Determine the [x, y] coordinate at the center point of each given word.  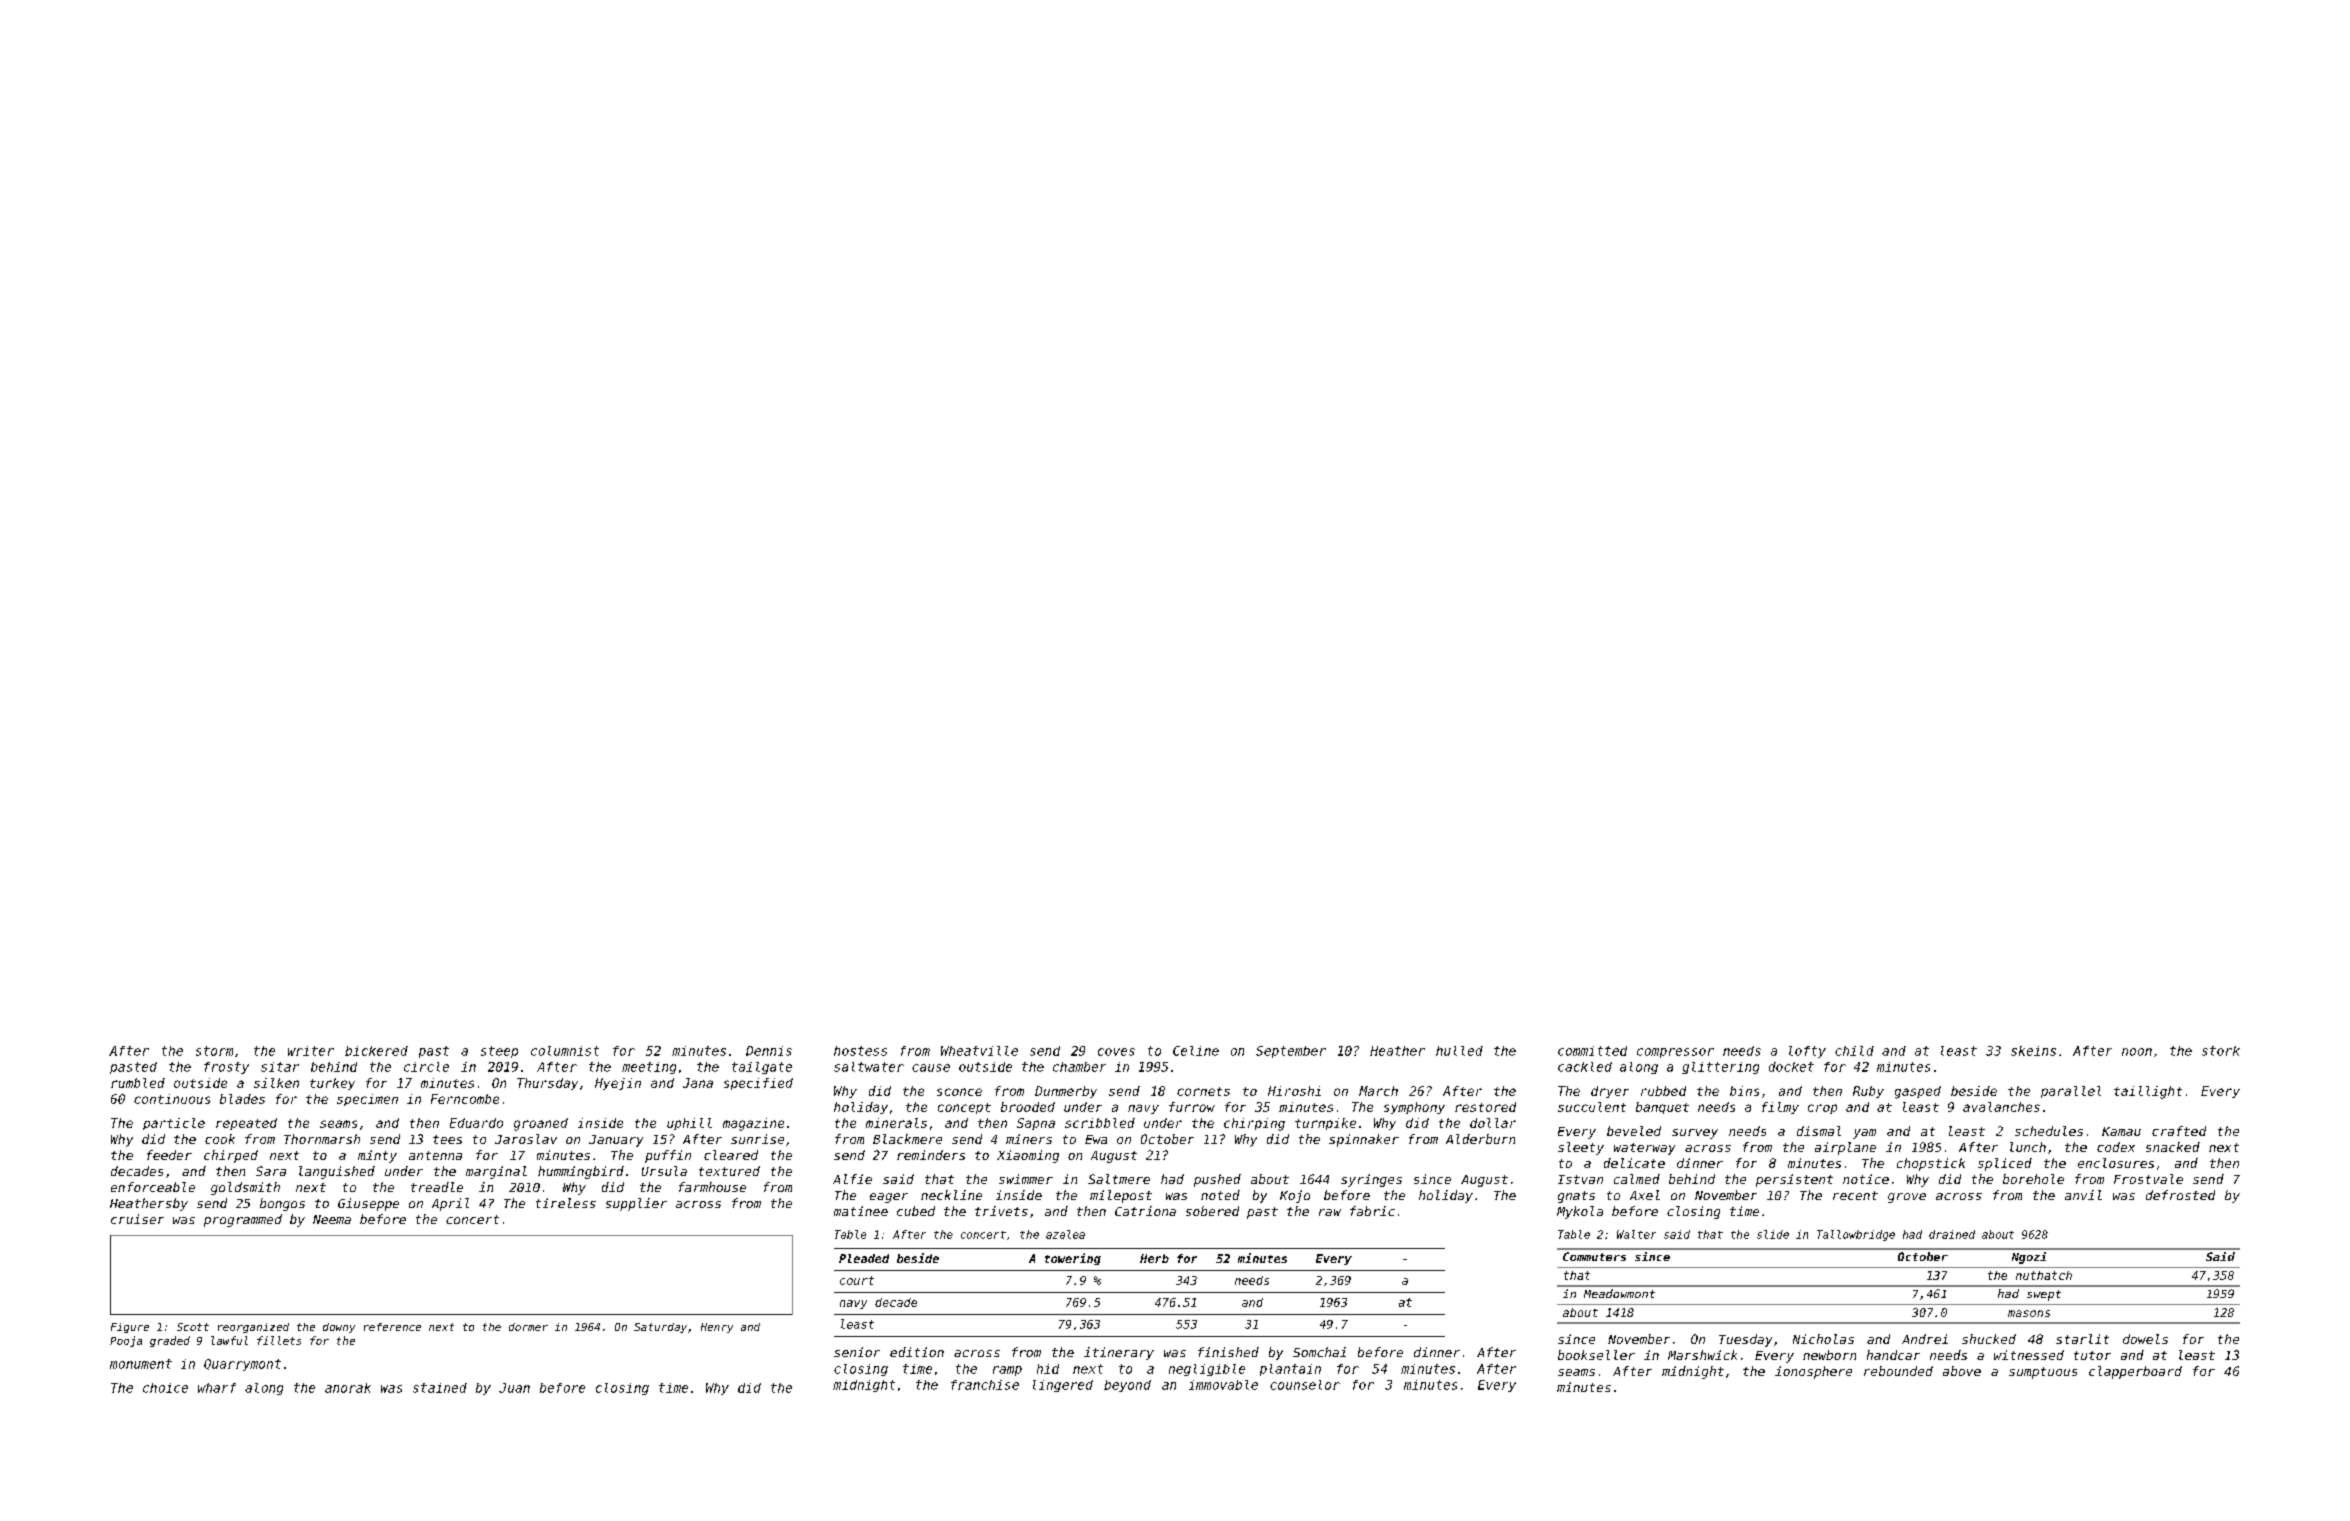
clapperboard [2135, 1372]
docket [1791, 1067]
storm [214, 1051]
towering [1073, 1259]
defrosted [2180, 1195]
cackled [1585, 1067]
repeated [246, 1124]
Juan [514, 1388]
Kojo [1295, 1196]
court [857, 1280]
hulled [1459, 1051]
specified [758, 1084]
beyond [1127, 1386]
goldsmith [245, 1188]
